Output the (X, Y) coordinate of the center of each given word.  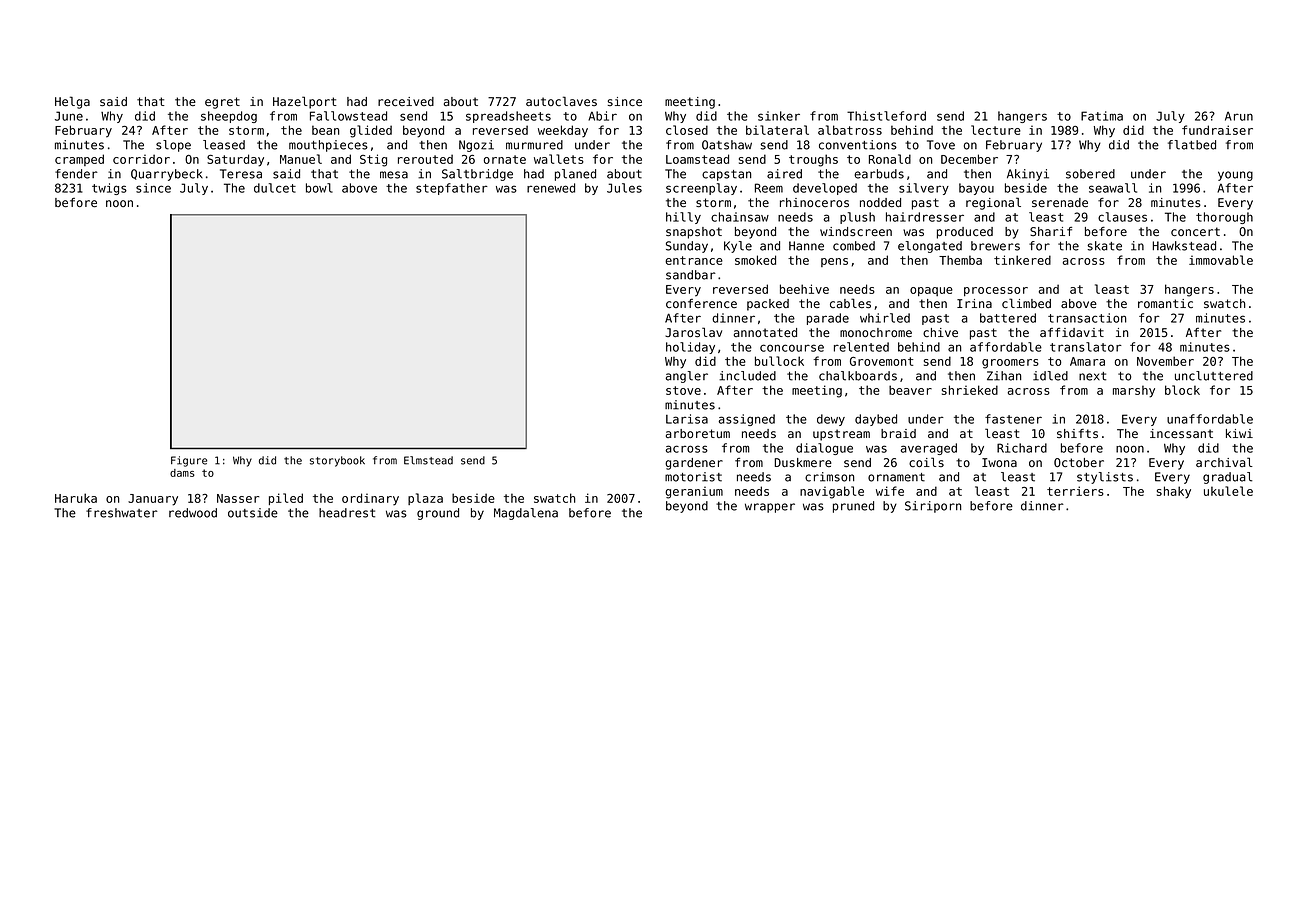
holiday (690, 348)
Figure (189, 461)
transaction (1087, 318)
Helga (72, 102)
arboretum (698, 433)
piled (286, 499)
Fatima (1102, 116)
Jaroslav (693, 332)
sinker (779, 116)
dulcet (275, 188)
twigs (109, 189)
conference (701, 303)
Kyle (738, 247)
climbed (1026, 303)
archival (1224, 462)
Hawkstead (1184, 246)
